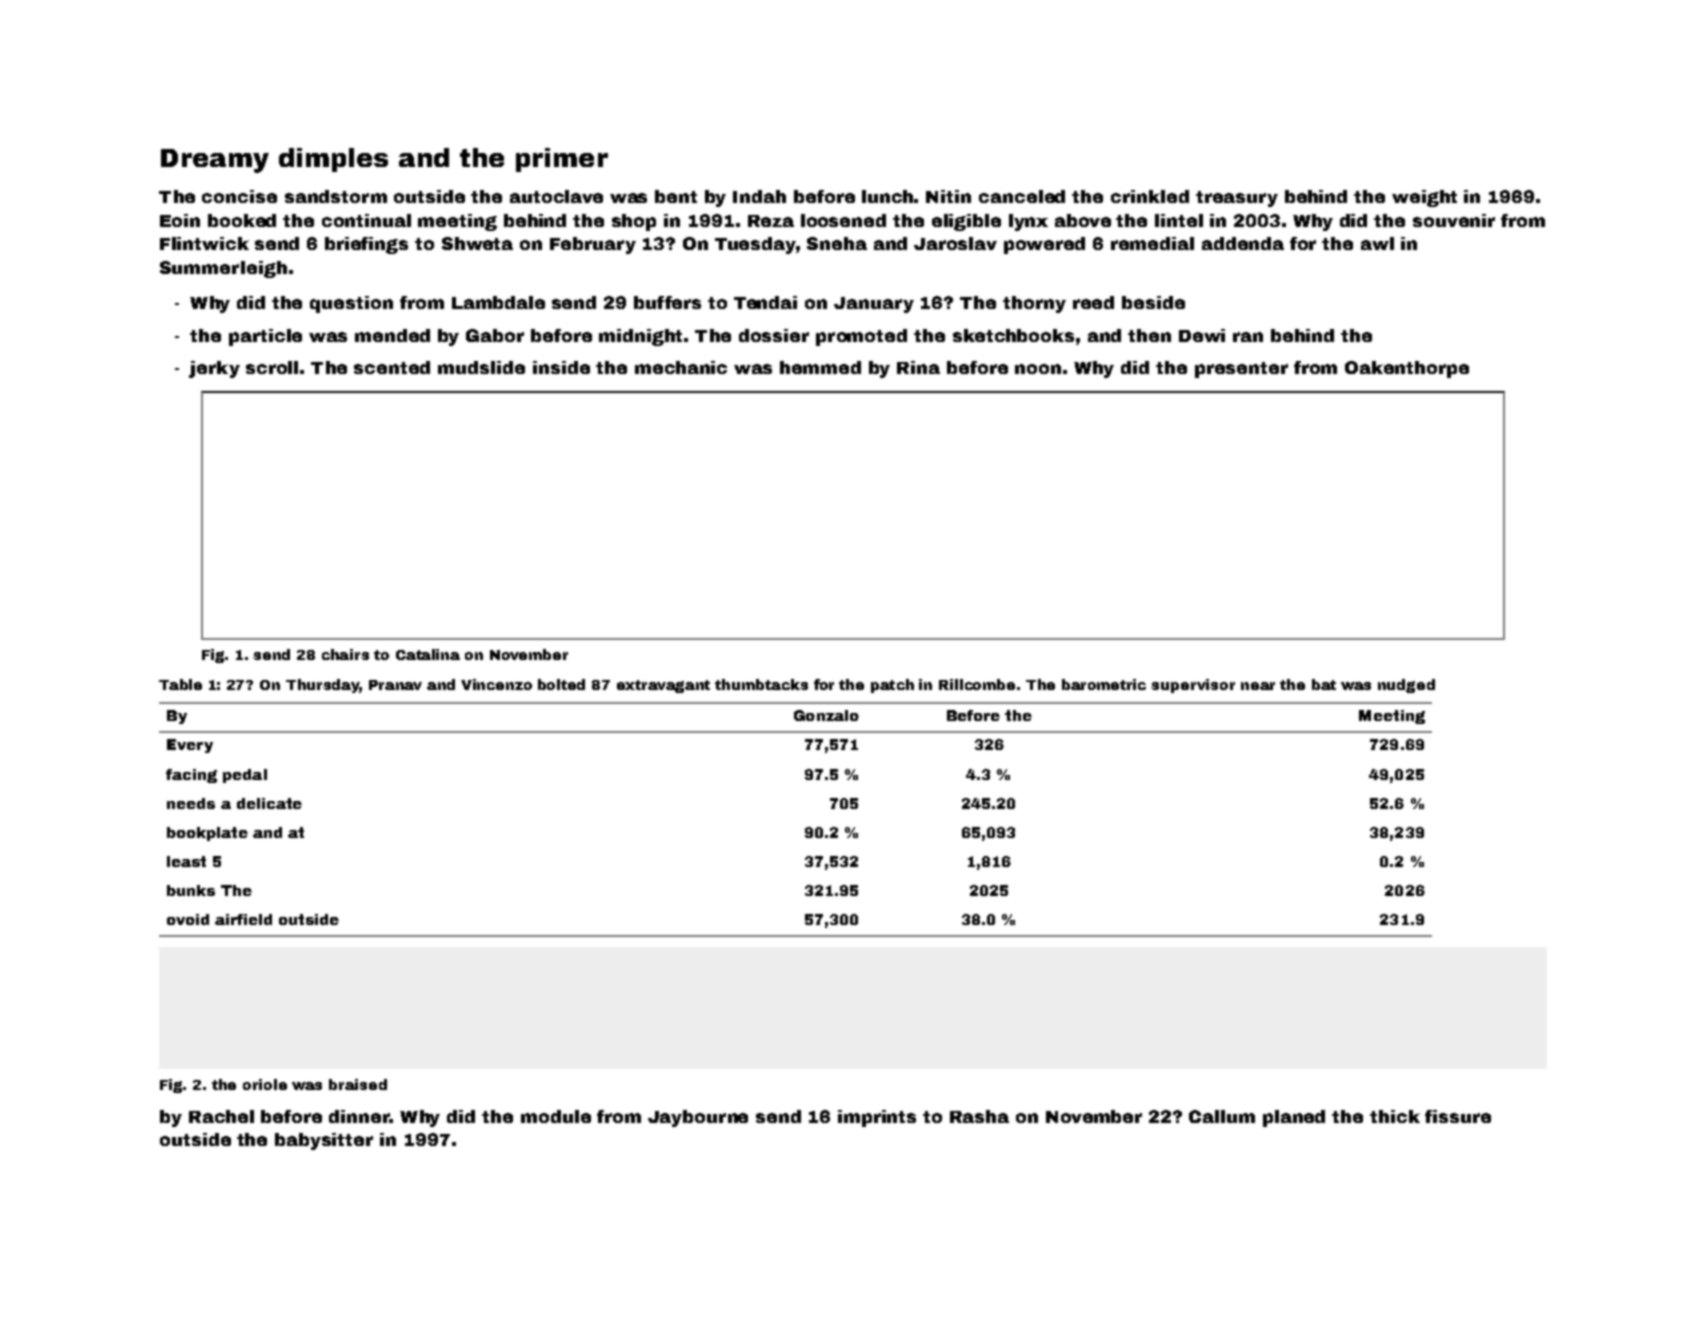  I want to click on ovoid, so click(188, 919).
